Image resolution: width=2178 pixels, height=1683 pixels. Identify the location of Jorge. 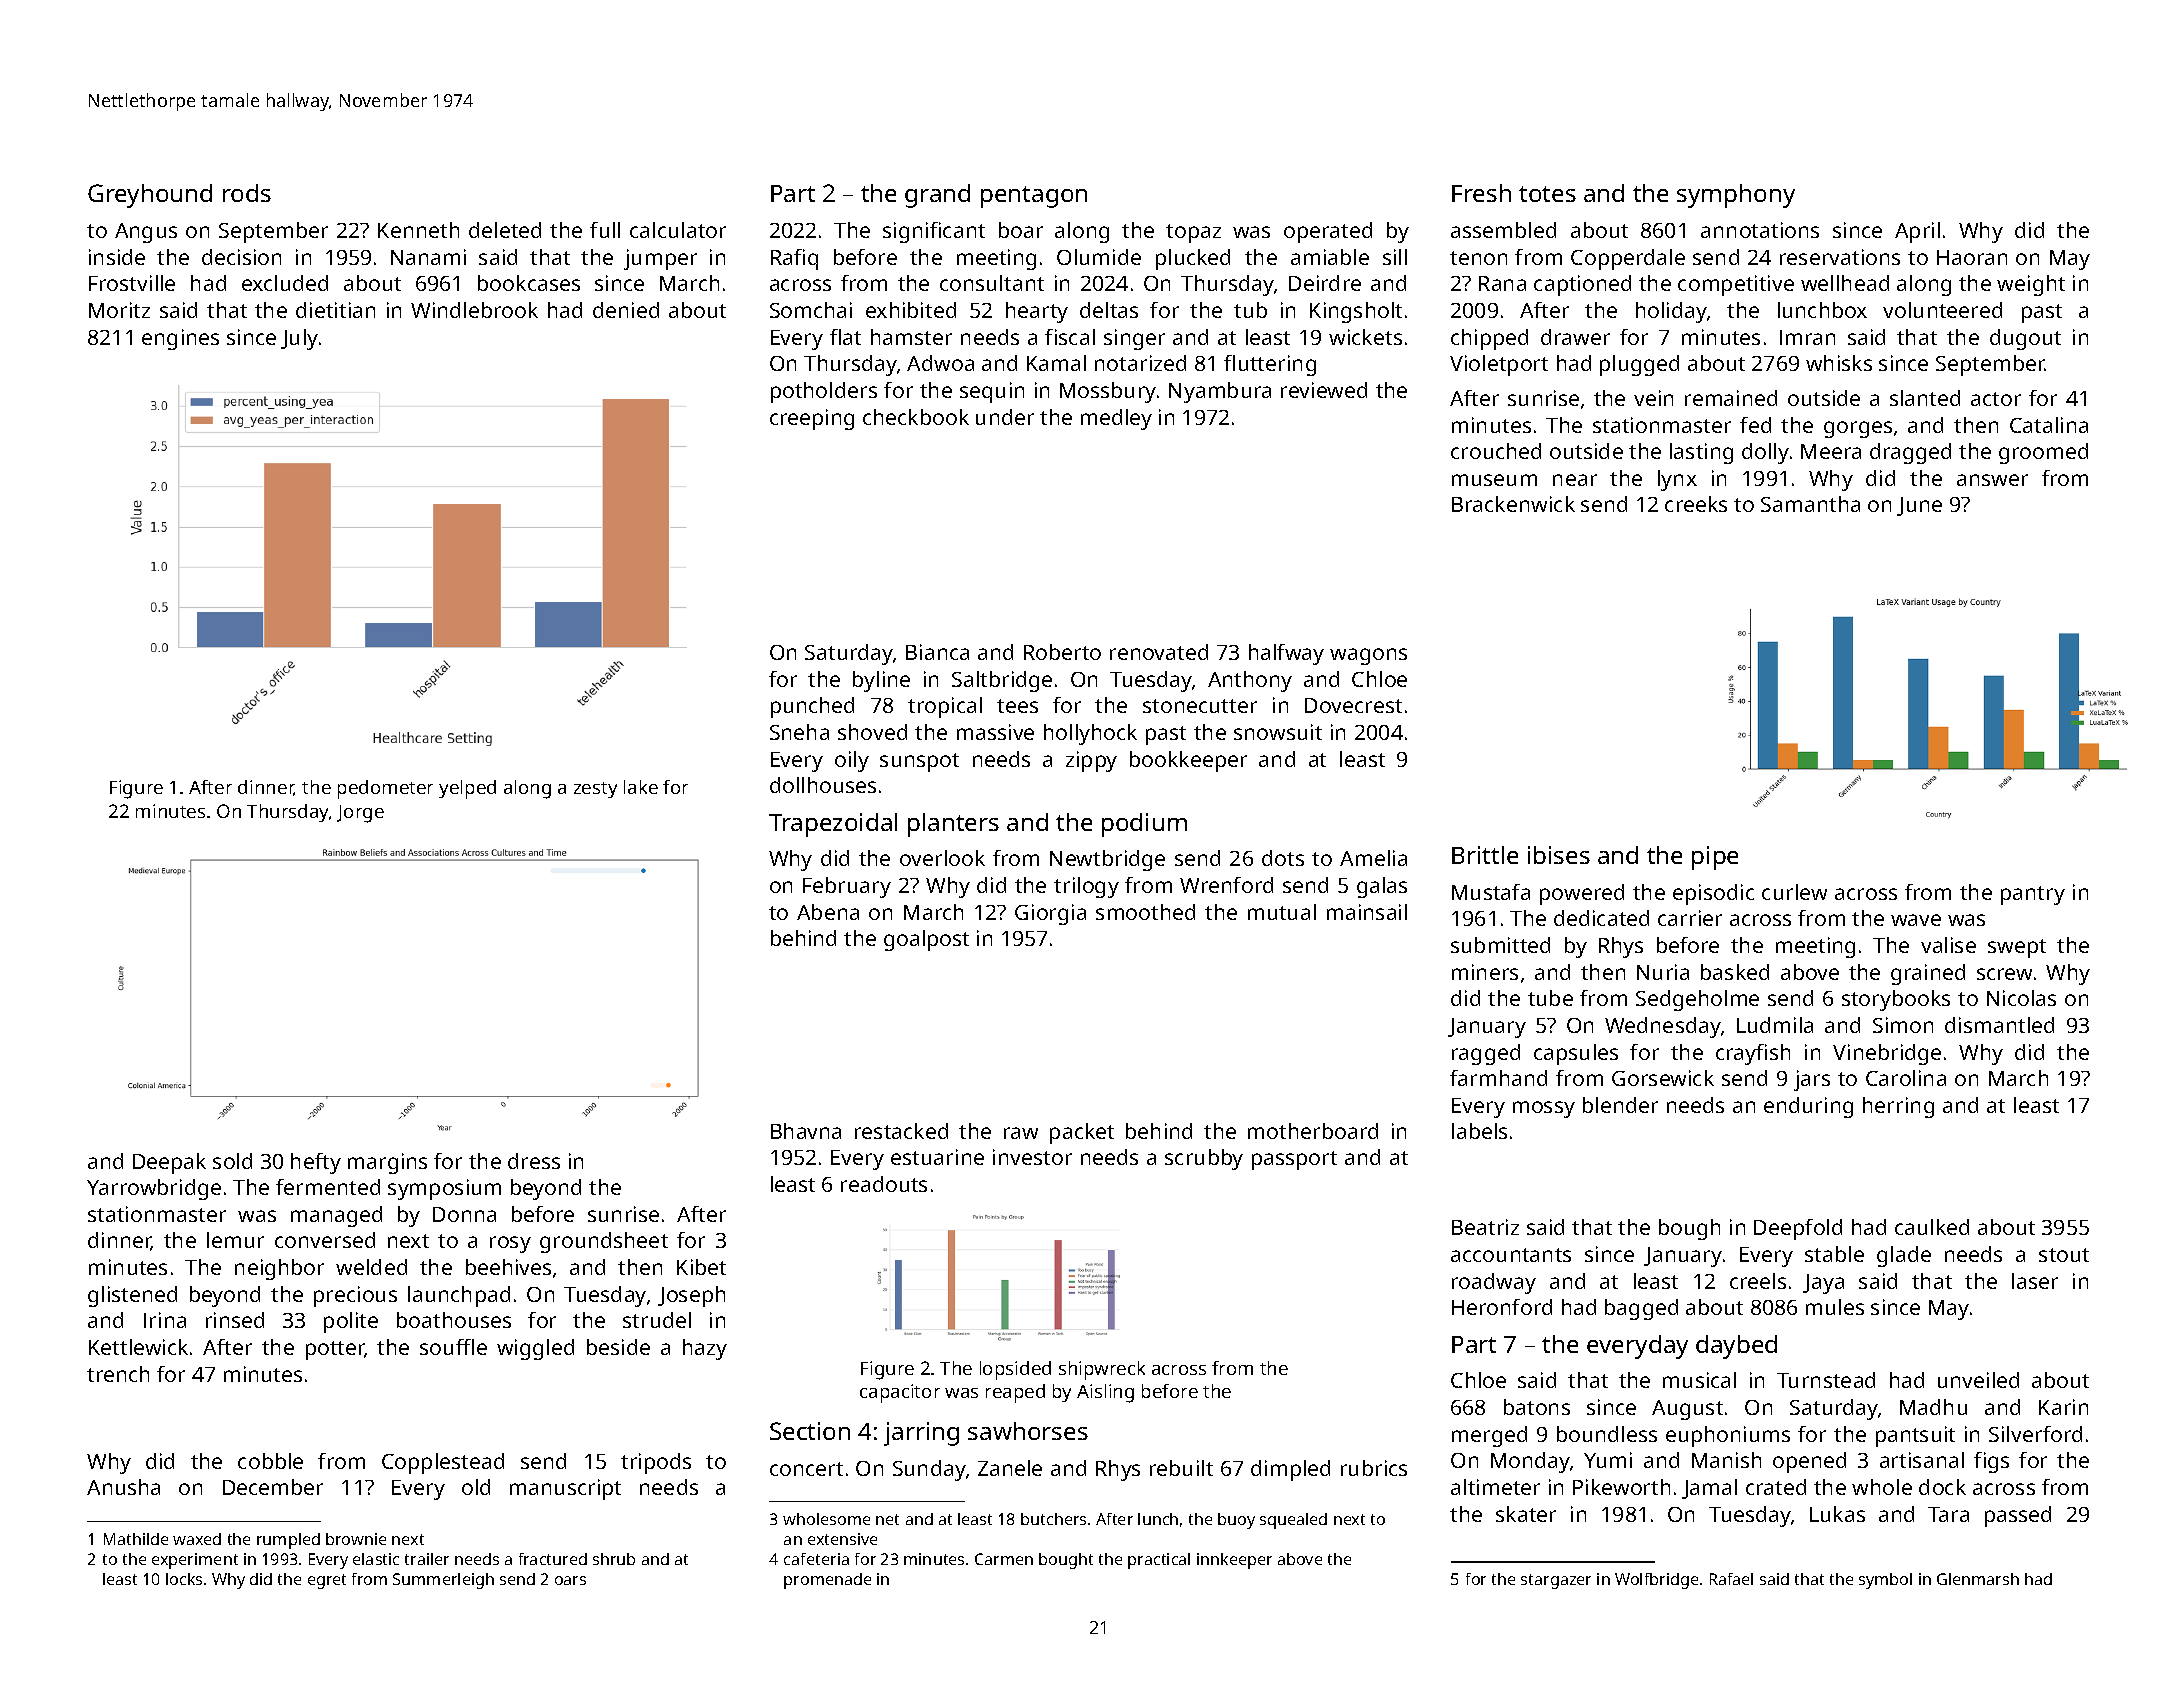
(360, 814).
